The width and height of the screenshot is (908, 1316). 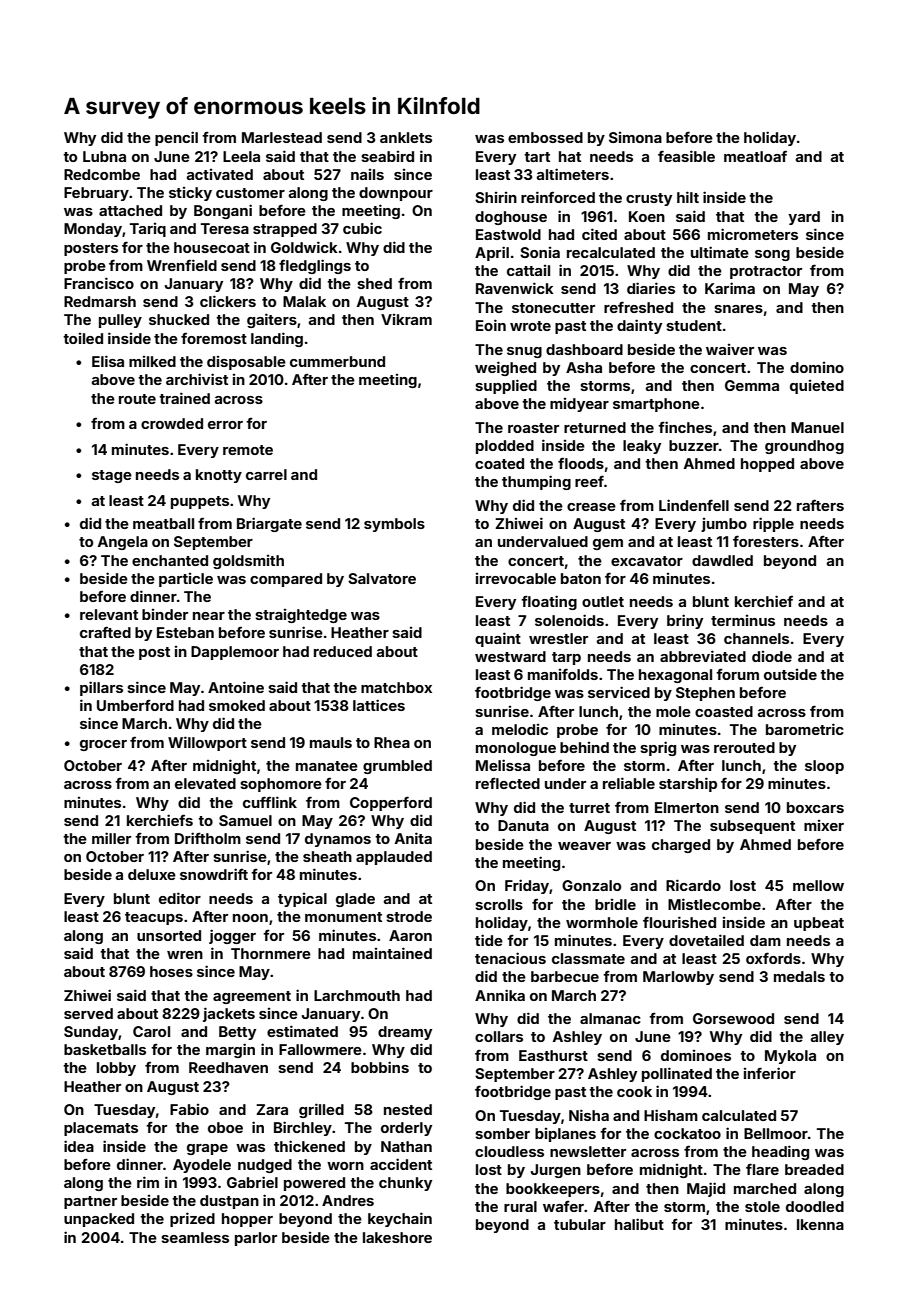 What do you see at coordinates (537, 157) in the screenshot?
I see `tart` at bounding box center [537, 157].
